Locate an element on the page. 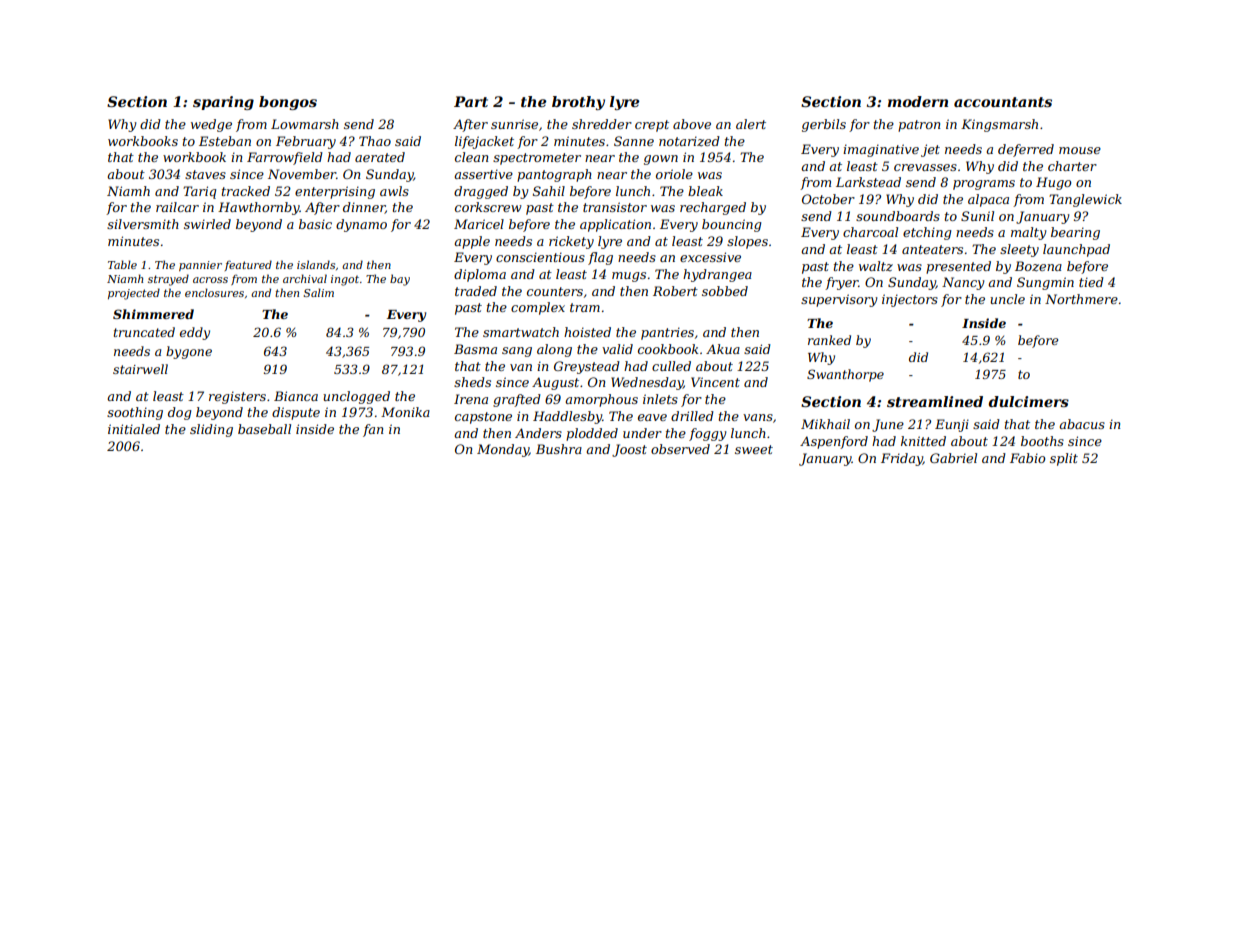 This page has height=952, width=1233. Basma is located at coordinates (475, 349).
